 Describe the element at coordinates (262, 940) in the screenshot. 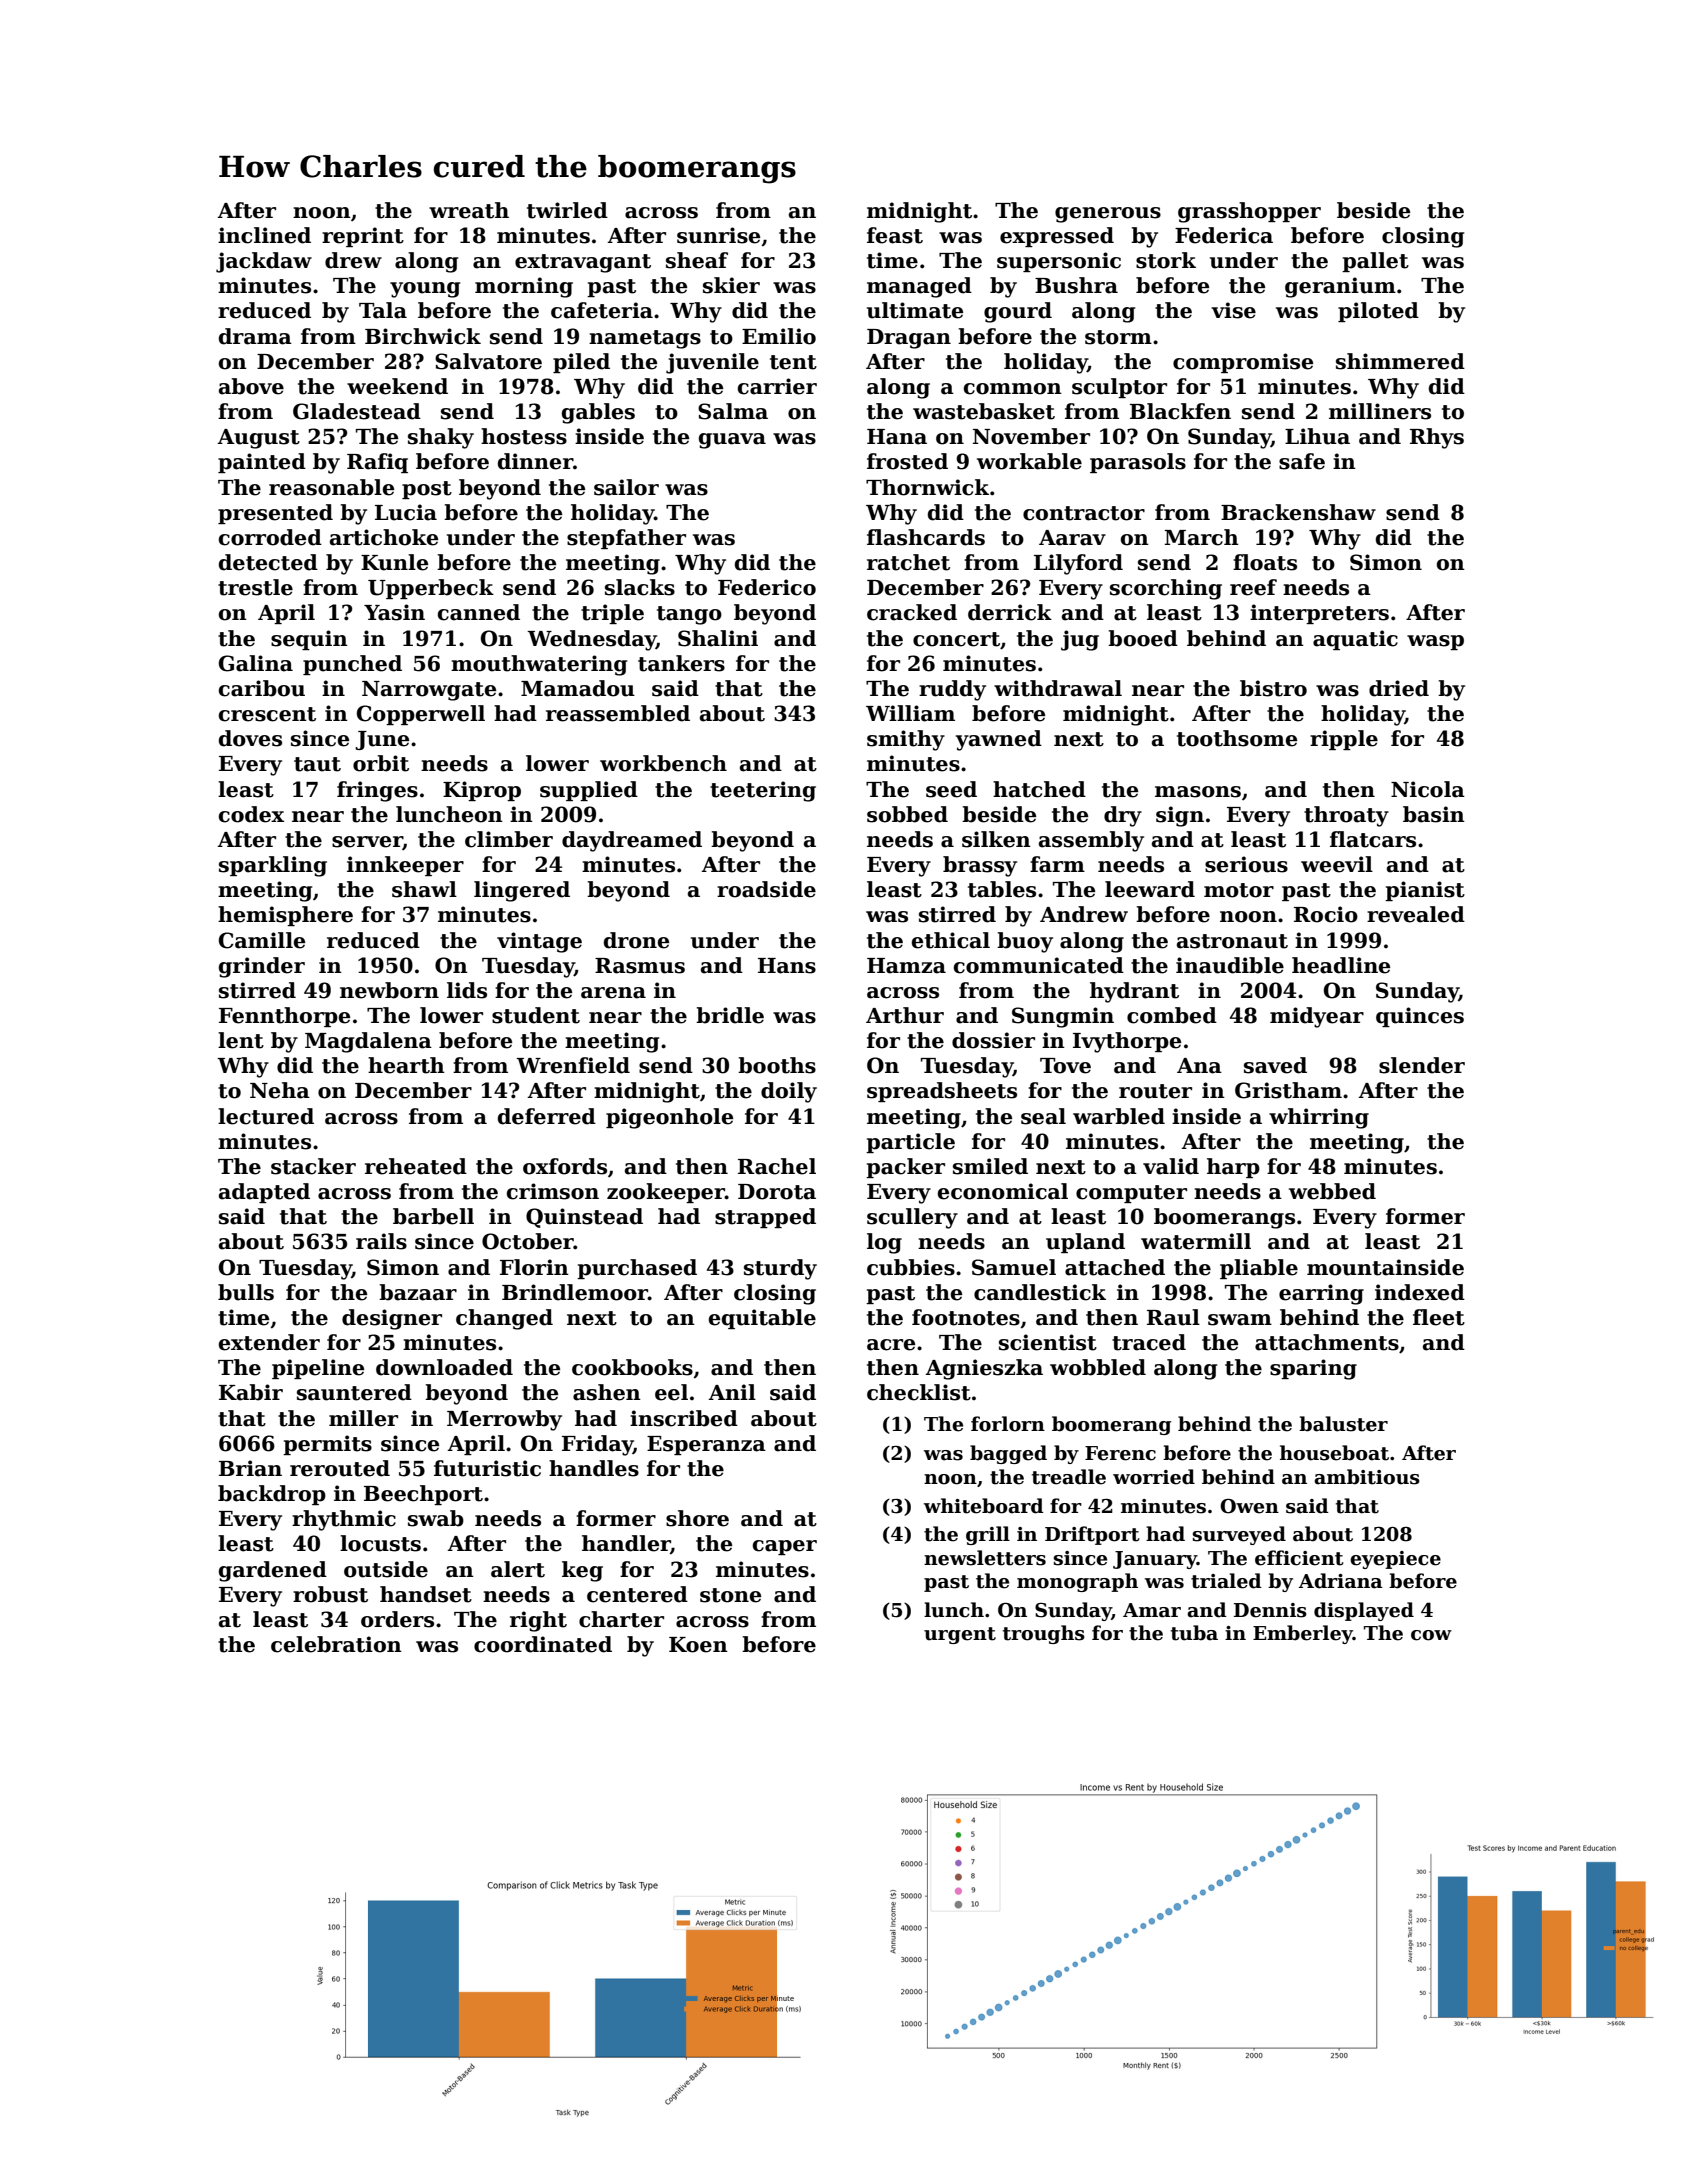

I see `Camille` at that location.
